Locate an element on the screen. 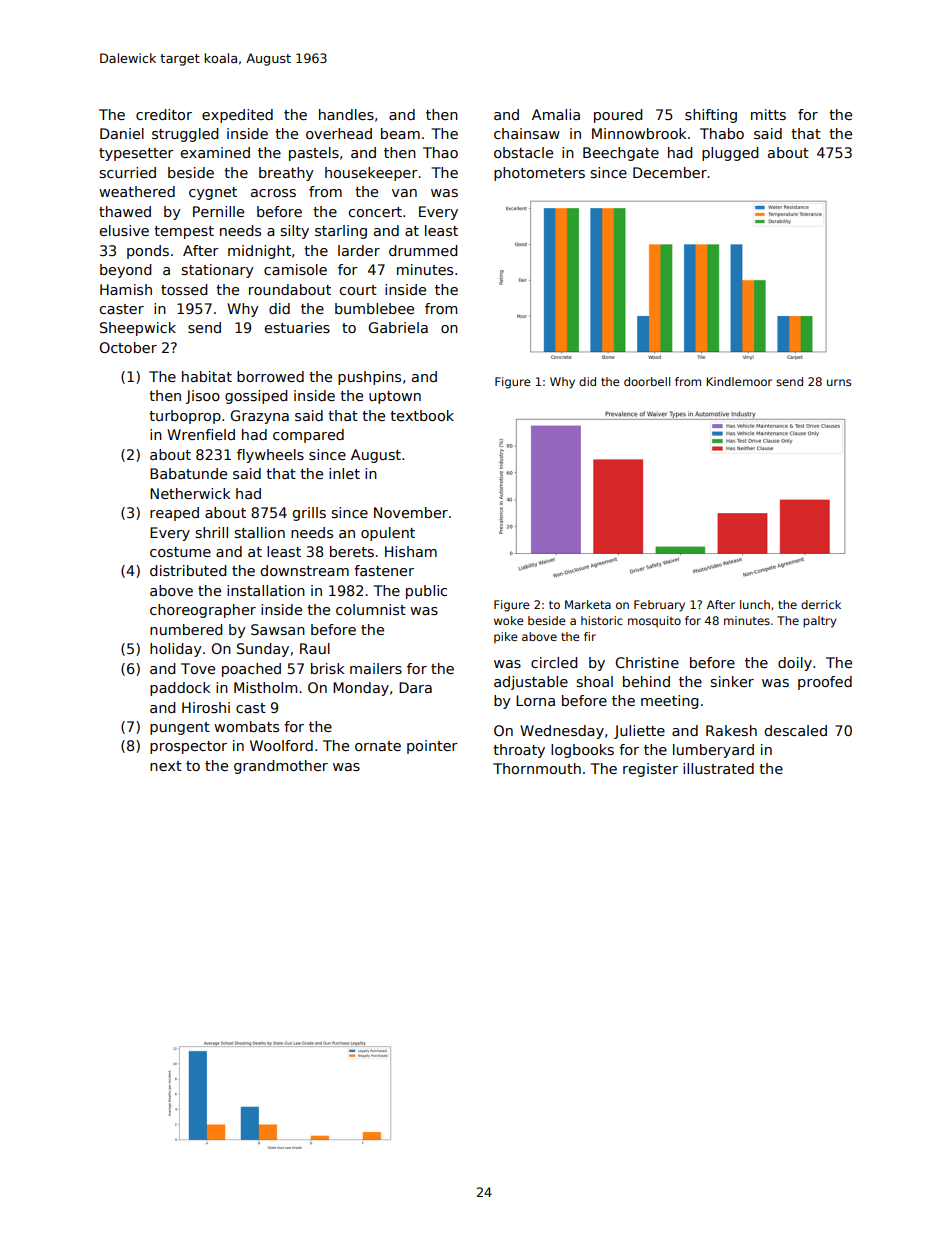 The image size is (952, 1233). creditor is located at coordinates (164, 114).
